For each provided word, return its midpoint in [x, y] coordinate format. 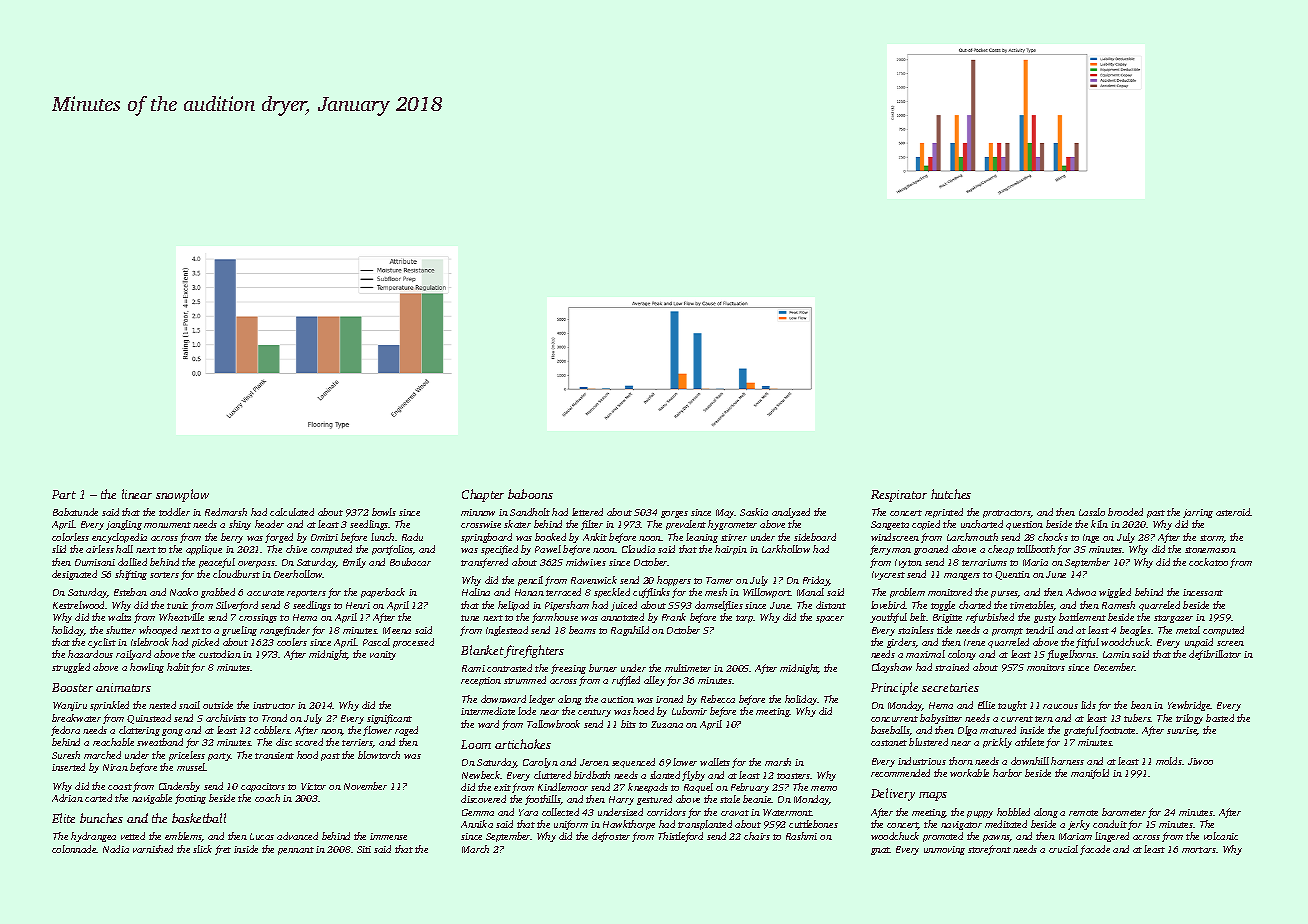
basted [1220, 718]
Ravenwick [594, 580]
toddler [174, 512]
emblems [183, 837]
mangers [962, 576]
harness [1067, 761]
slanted [665, 775]
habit [178, 667]
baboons [530, 494]
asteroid [1233, 512]
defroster [611, 837]
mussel [191, 767]
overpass [256, 564]
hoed [643, 711]
